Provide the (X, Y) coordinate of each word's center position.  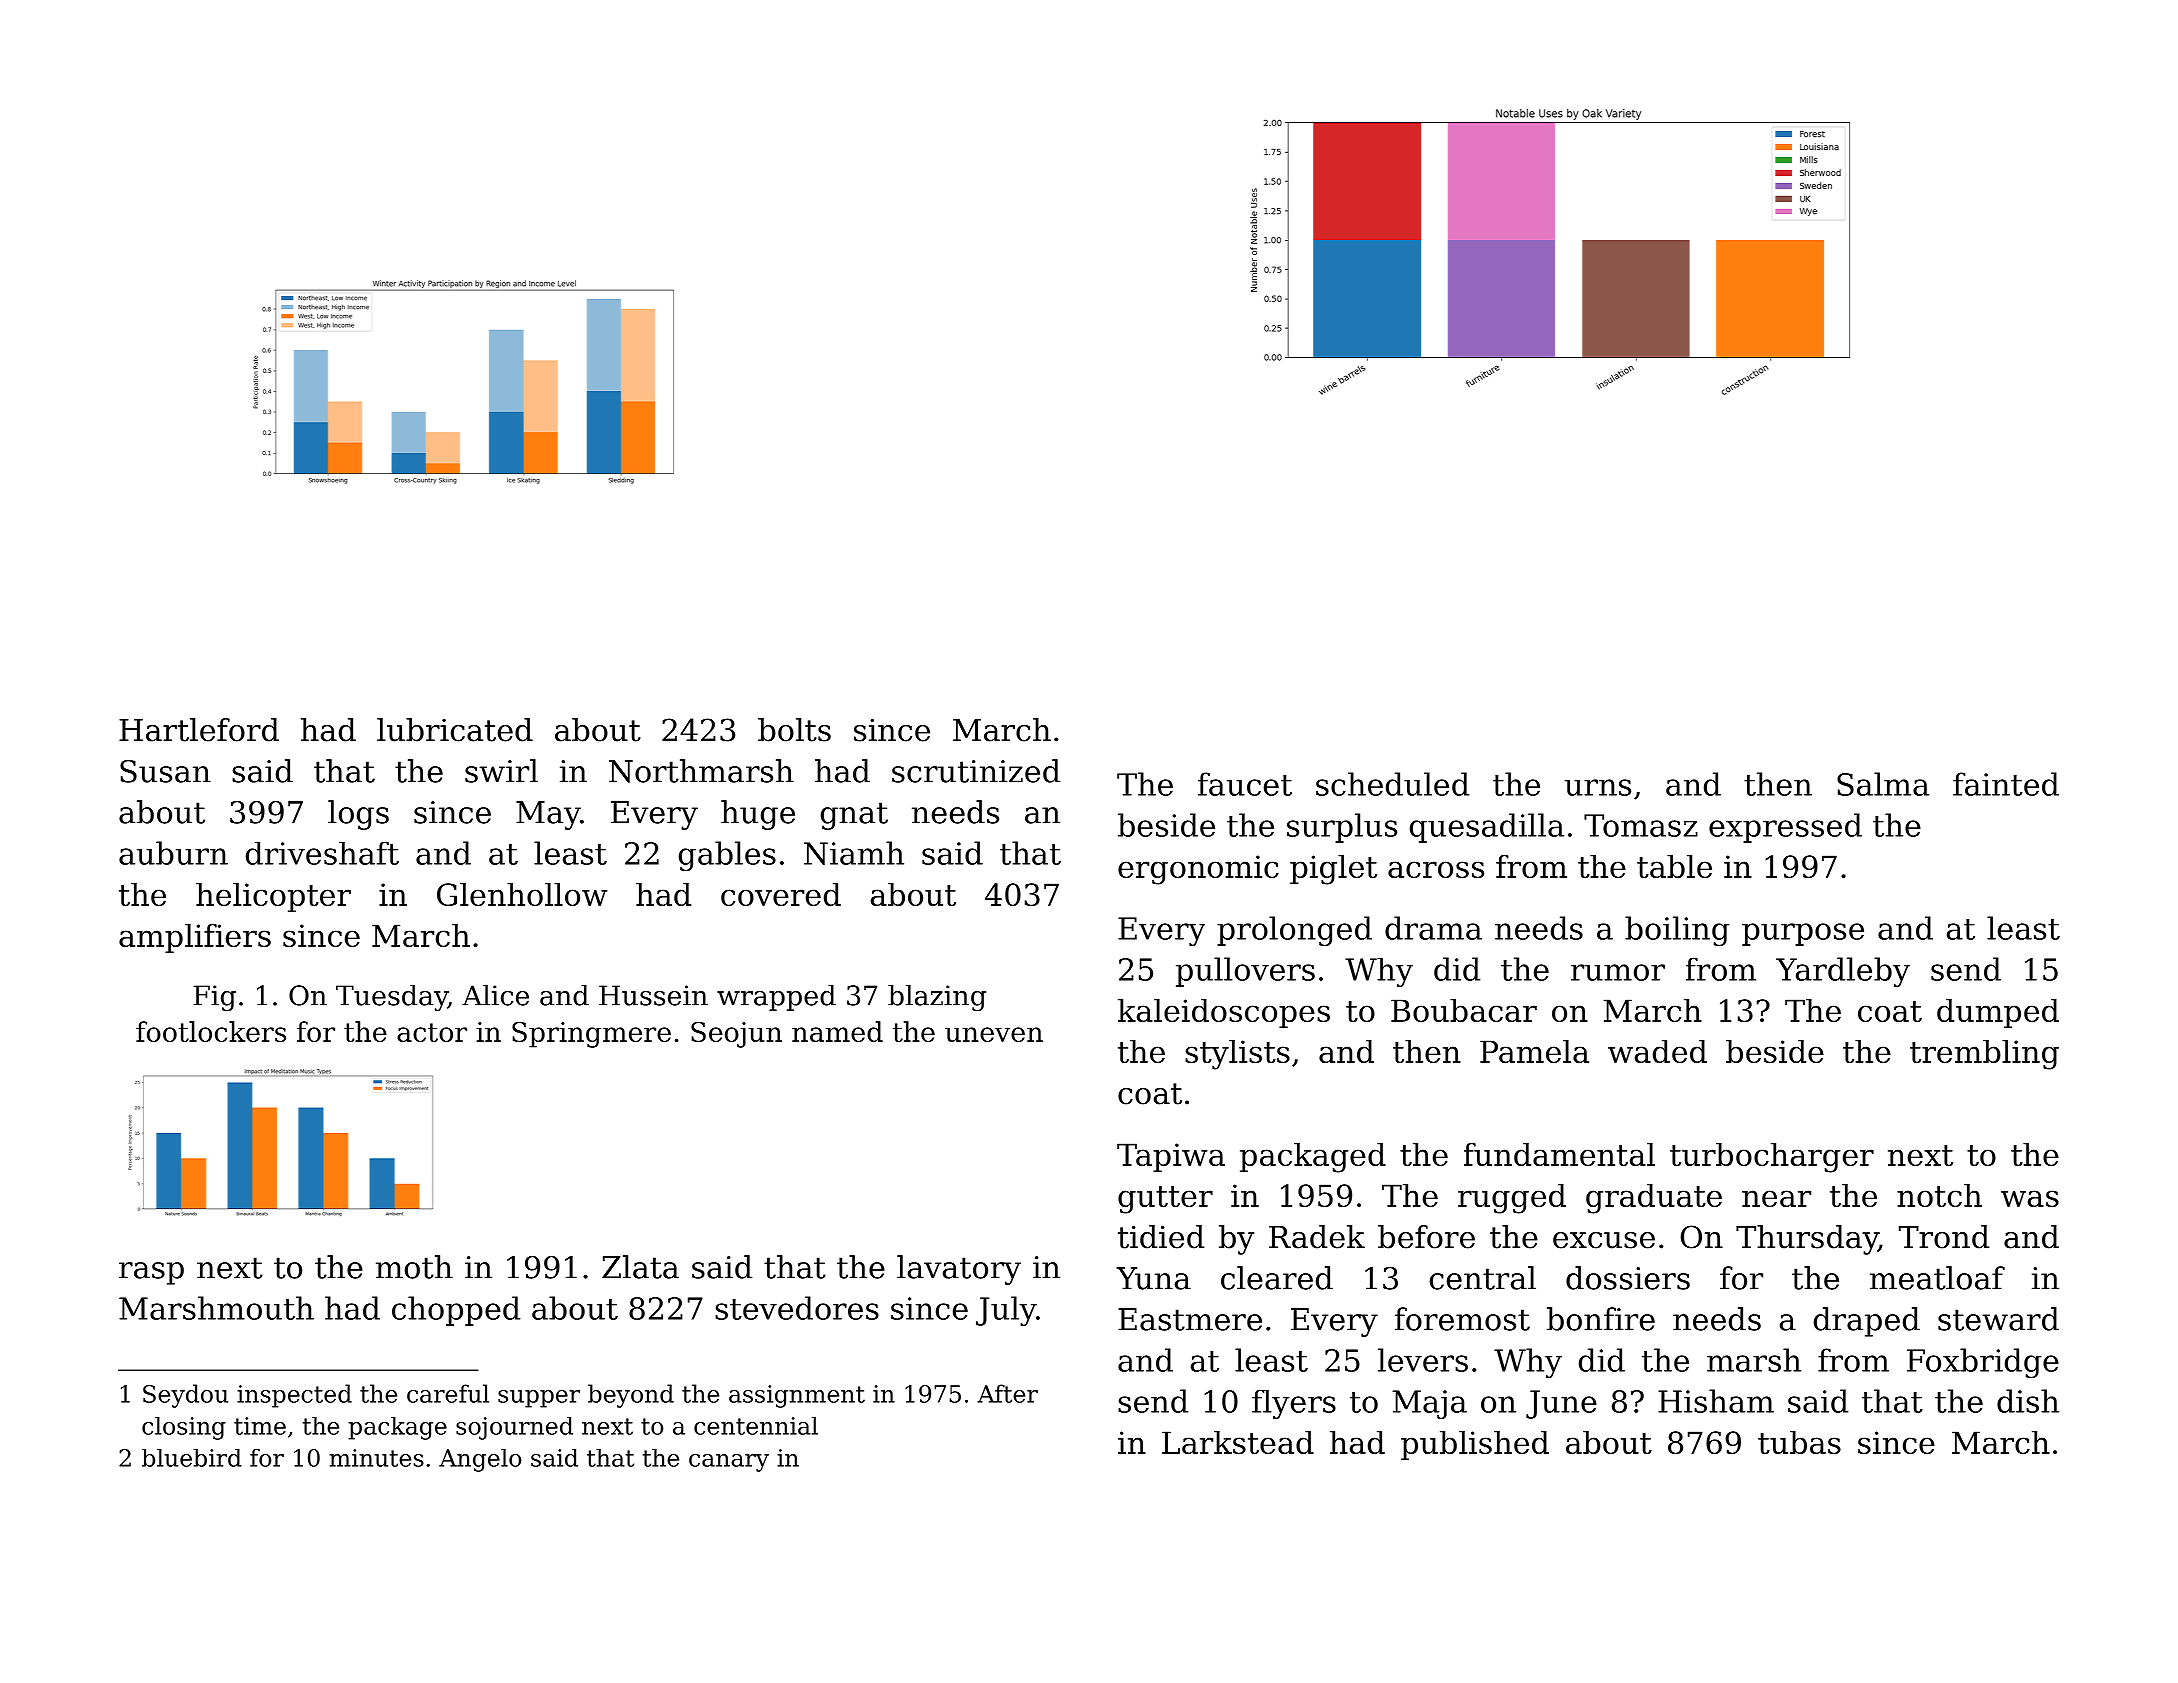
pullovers (1245, 972)
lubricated (455, 730)
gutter (1165, 1200)
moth (414, 1267)
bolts (794, 730)
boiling (1677, 931)
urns (1598, 787)
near (1776, 1198)
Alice (495, 995)
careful (448, 1393)
